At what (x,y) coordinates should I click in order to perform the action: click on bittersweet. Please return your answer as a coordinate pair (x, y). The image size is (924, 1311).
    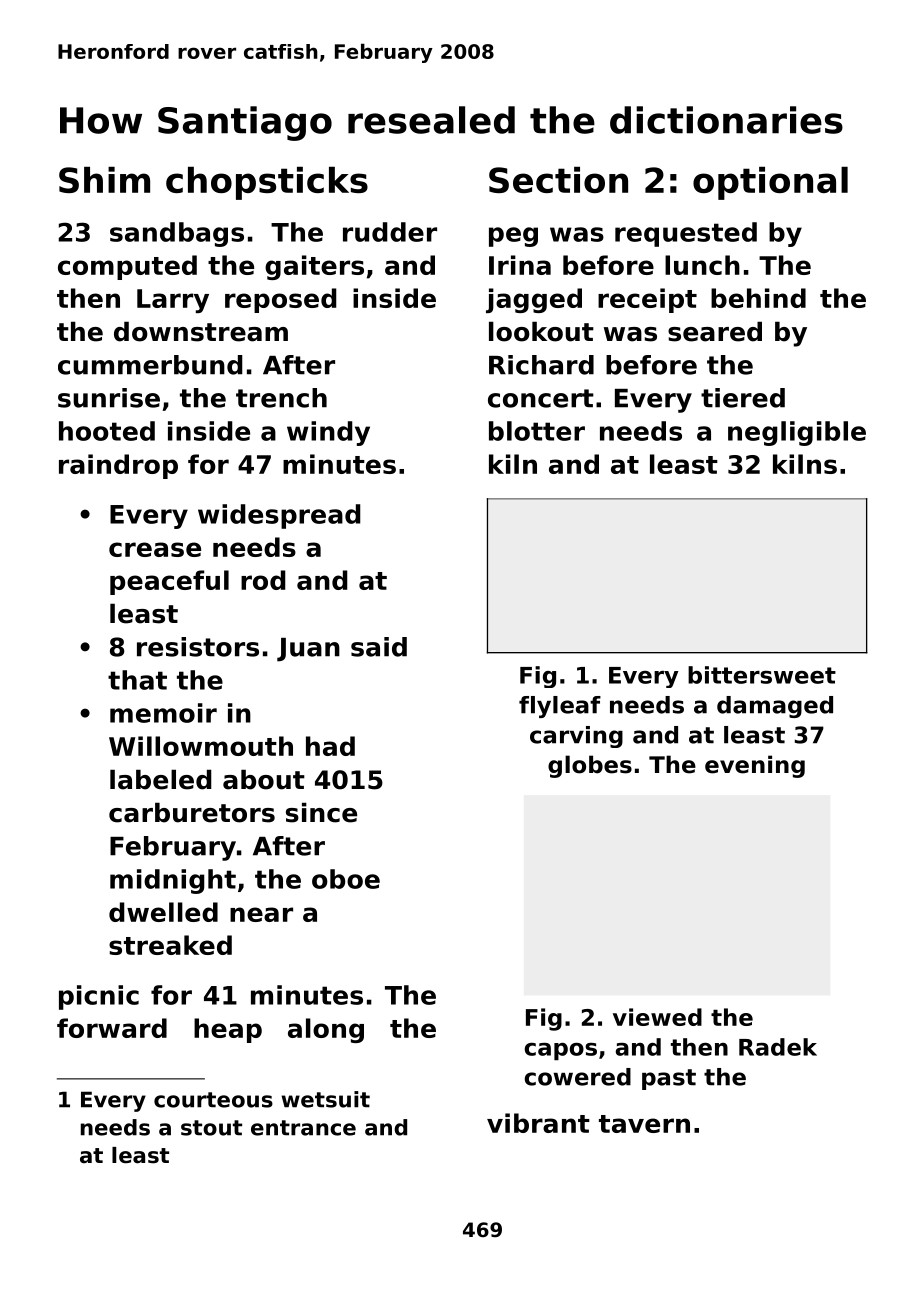
    Looking at the image, I should click on (762, 675).
